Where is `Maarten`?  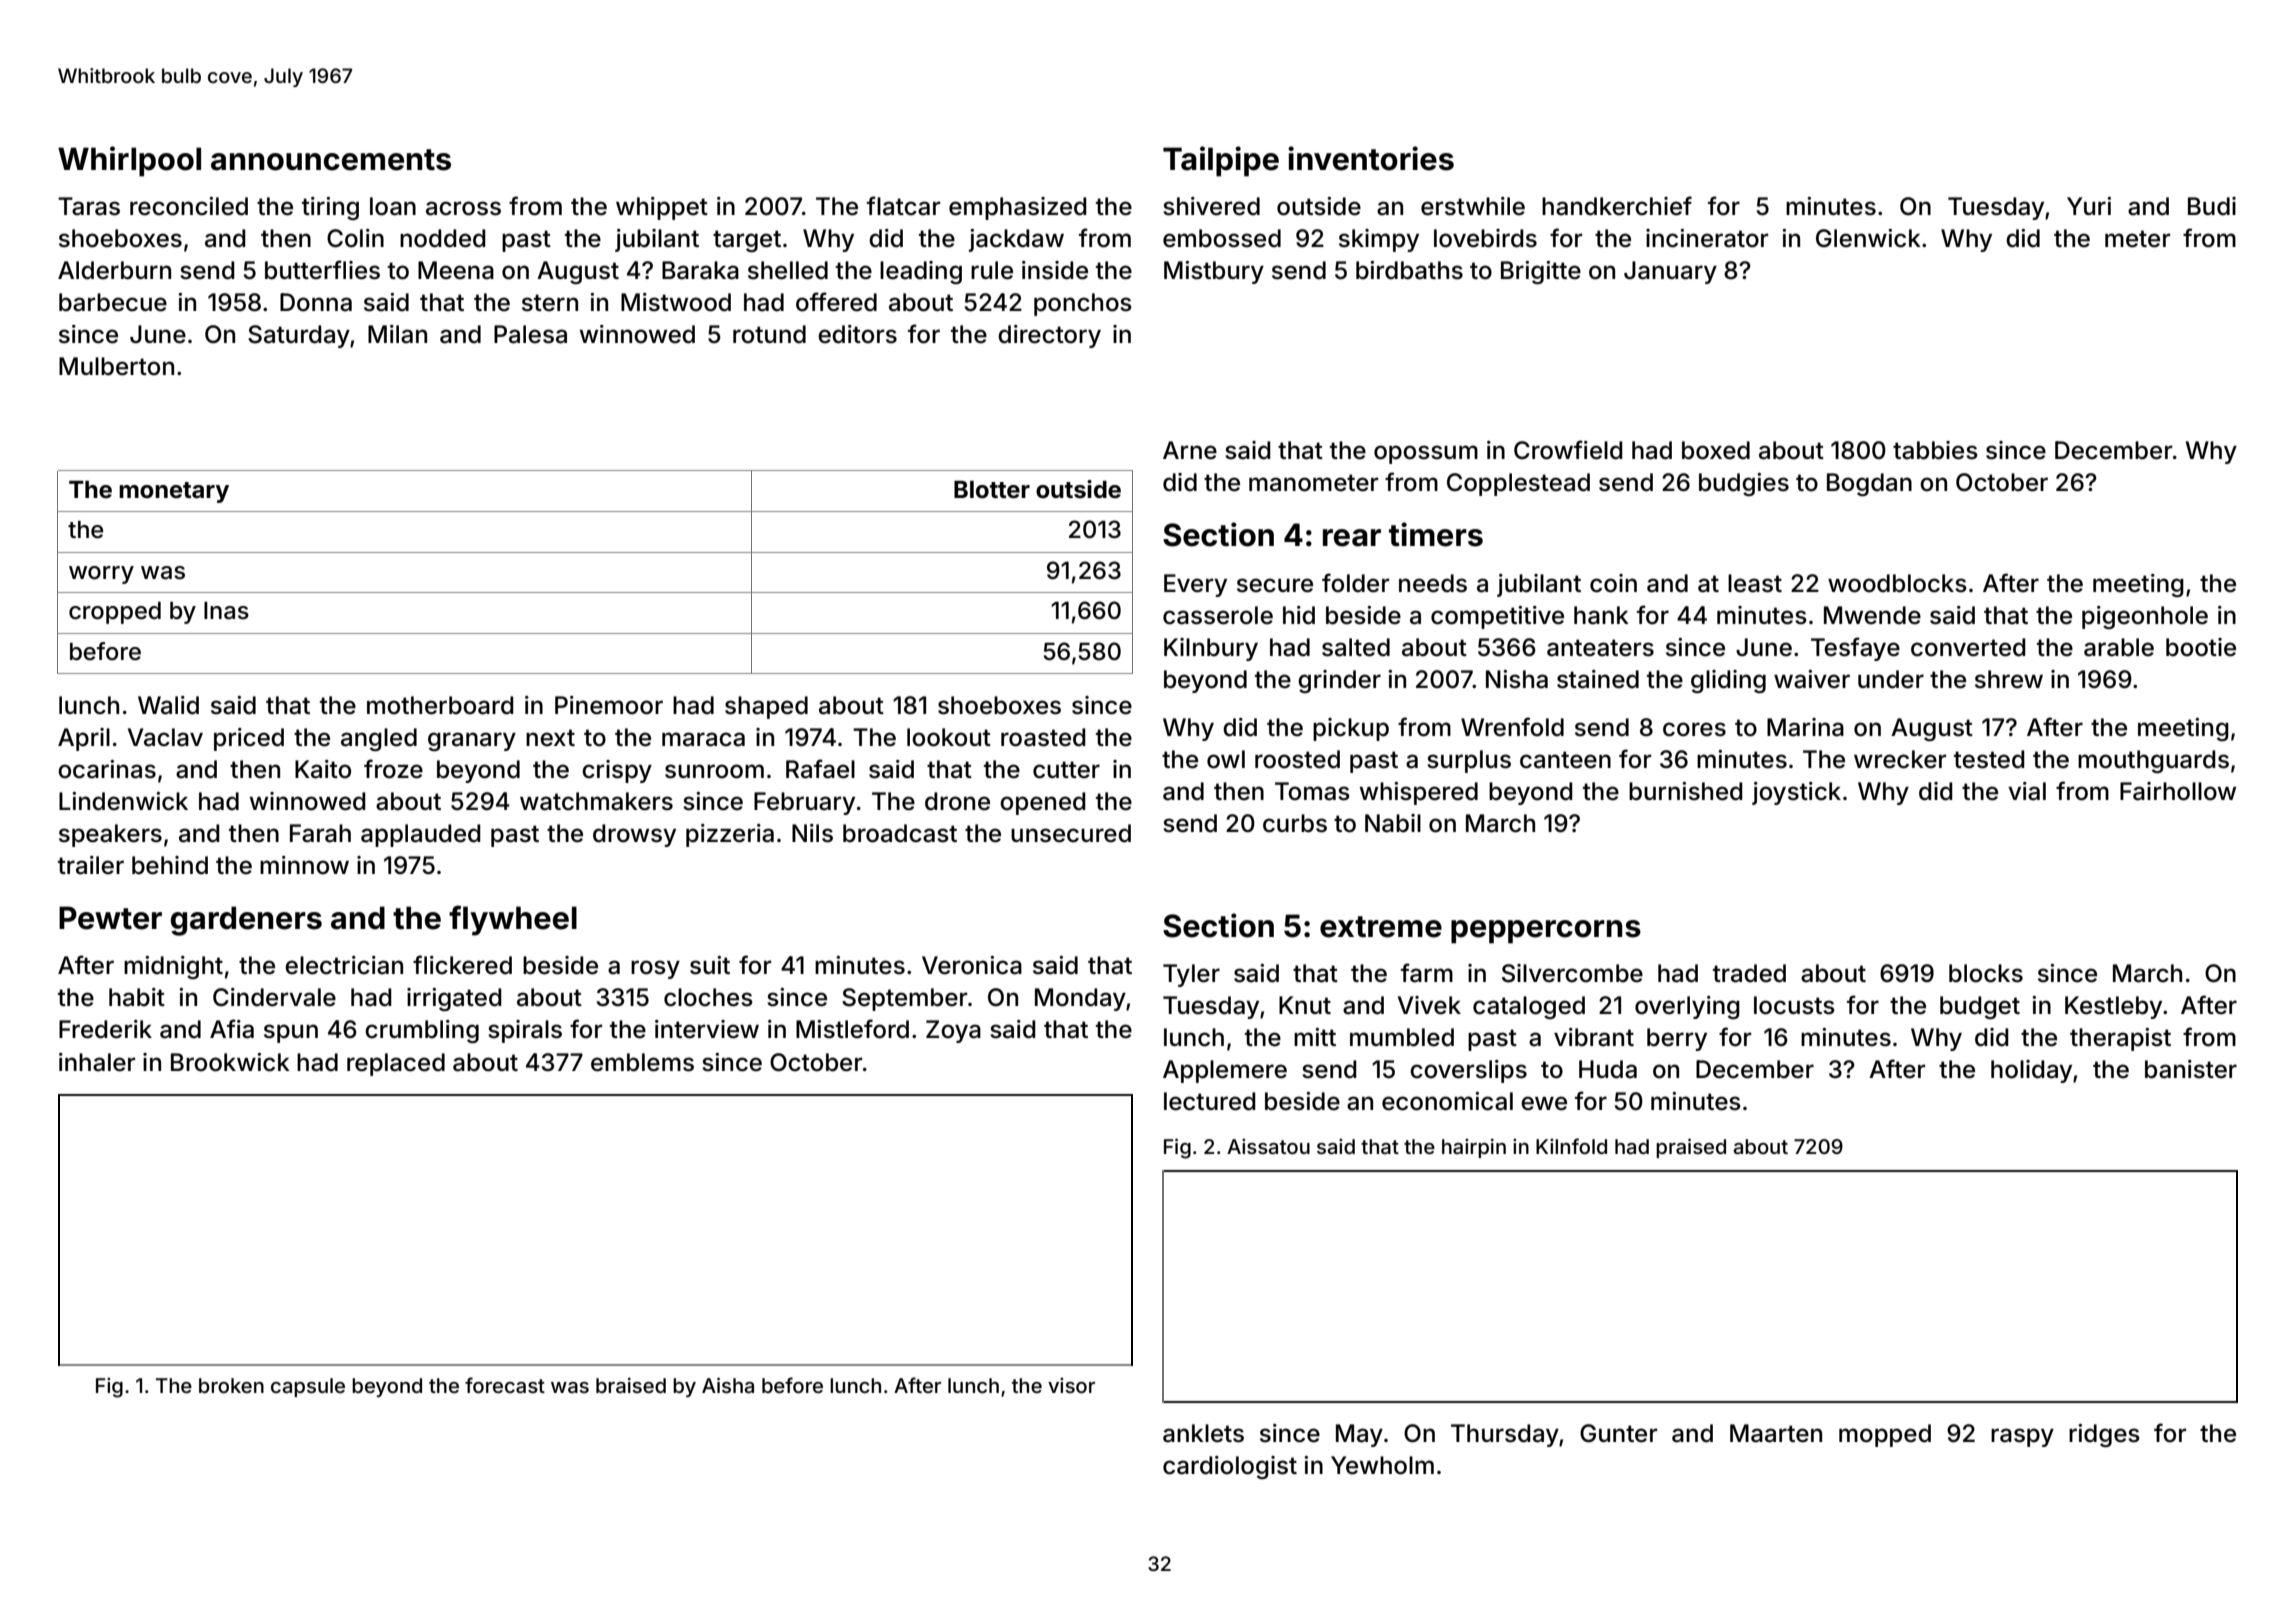 Maarten is located at coordinates (1776, 1433).
